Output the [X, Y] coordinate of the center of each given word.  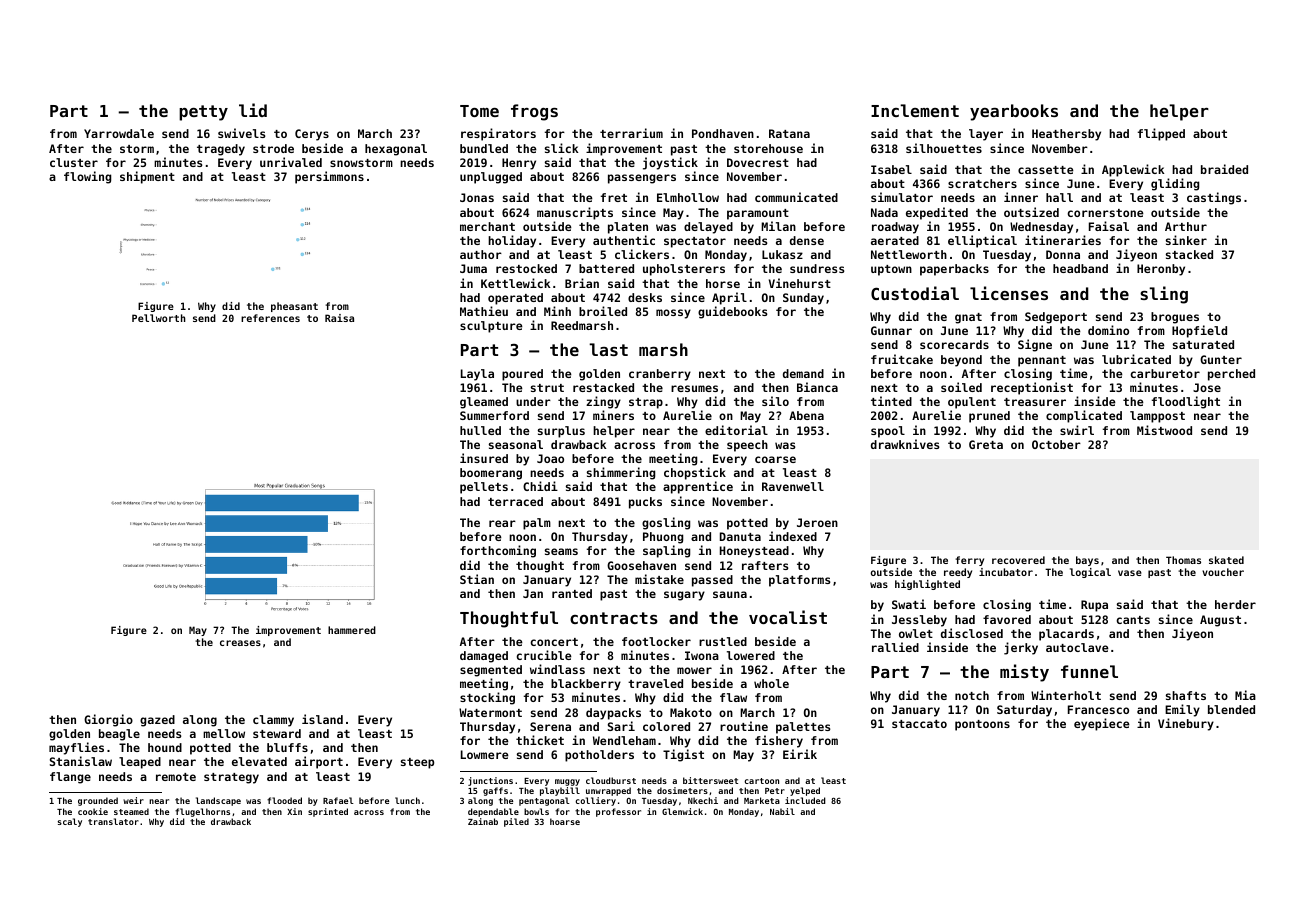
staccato [919, 724]
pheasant [294, 307]
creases [240, 643]
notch [972, 695]
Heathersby [1066, 135]
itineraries [1063, 240]
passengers [642, 179]
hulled [480, 430]
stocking [487, 698]
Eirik [800, 754]
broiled [603, 311]
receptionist [1032, 388]
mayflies [76, 748]
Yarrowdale [119, 133]
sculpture [491, 327]
